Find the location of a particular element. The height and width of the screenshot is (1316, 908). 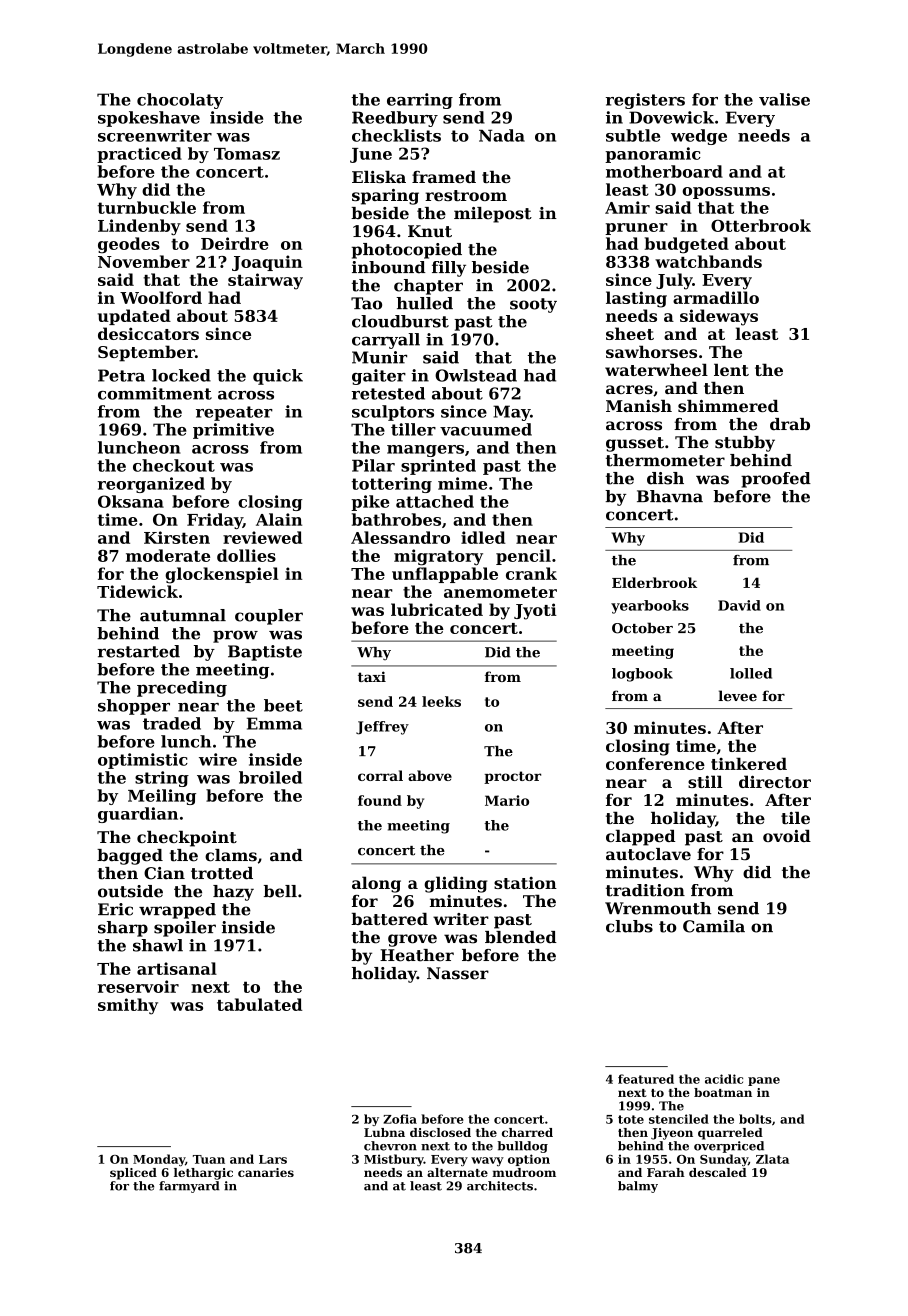

canaries is located at coordinates (266, 1172).
